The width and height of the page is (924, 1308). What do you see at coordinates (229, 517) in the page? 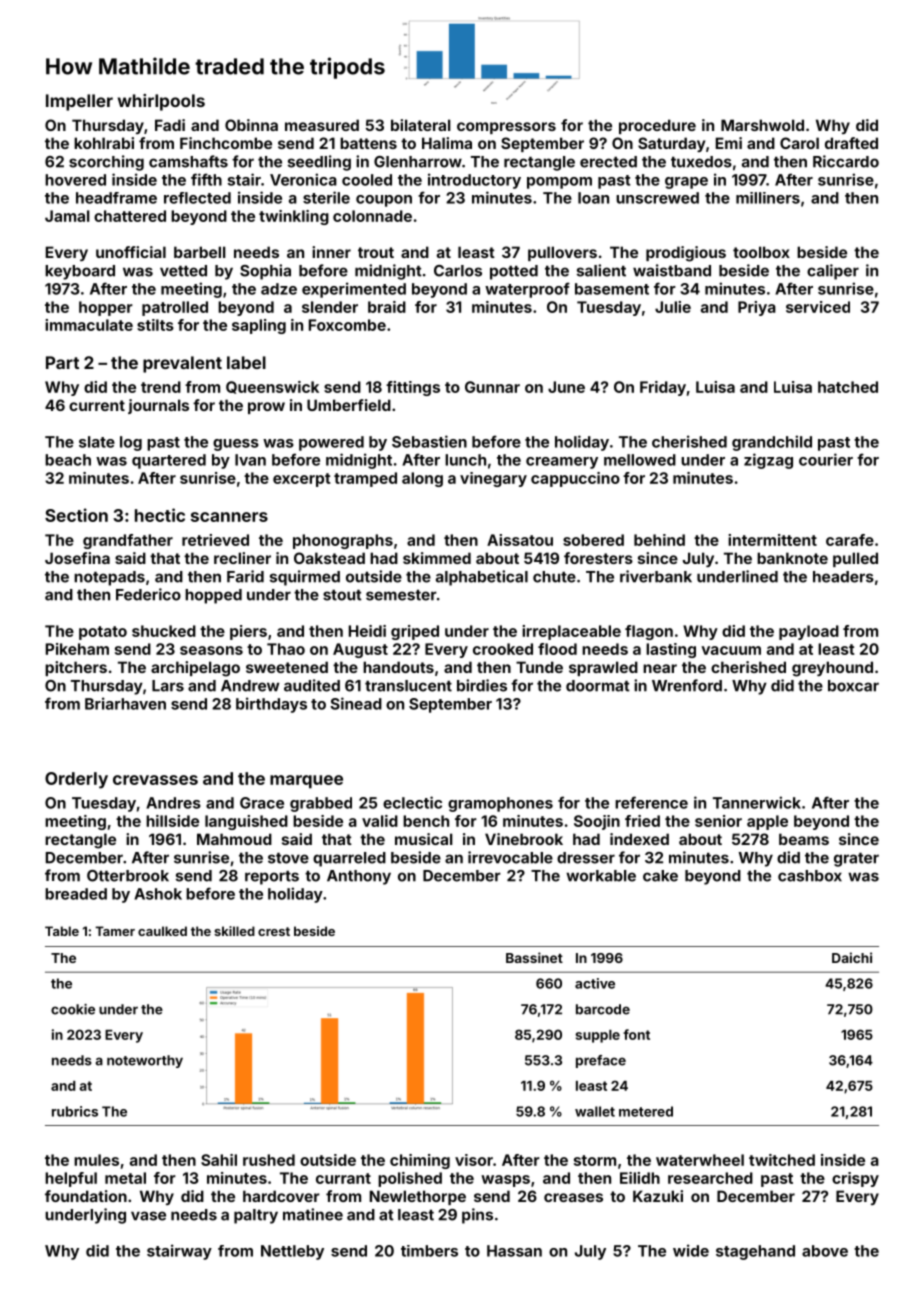
I see `scanners` at bounding box center [229, 517].
